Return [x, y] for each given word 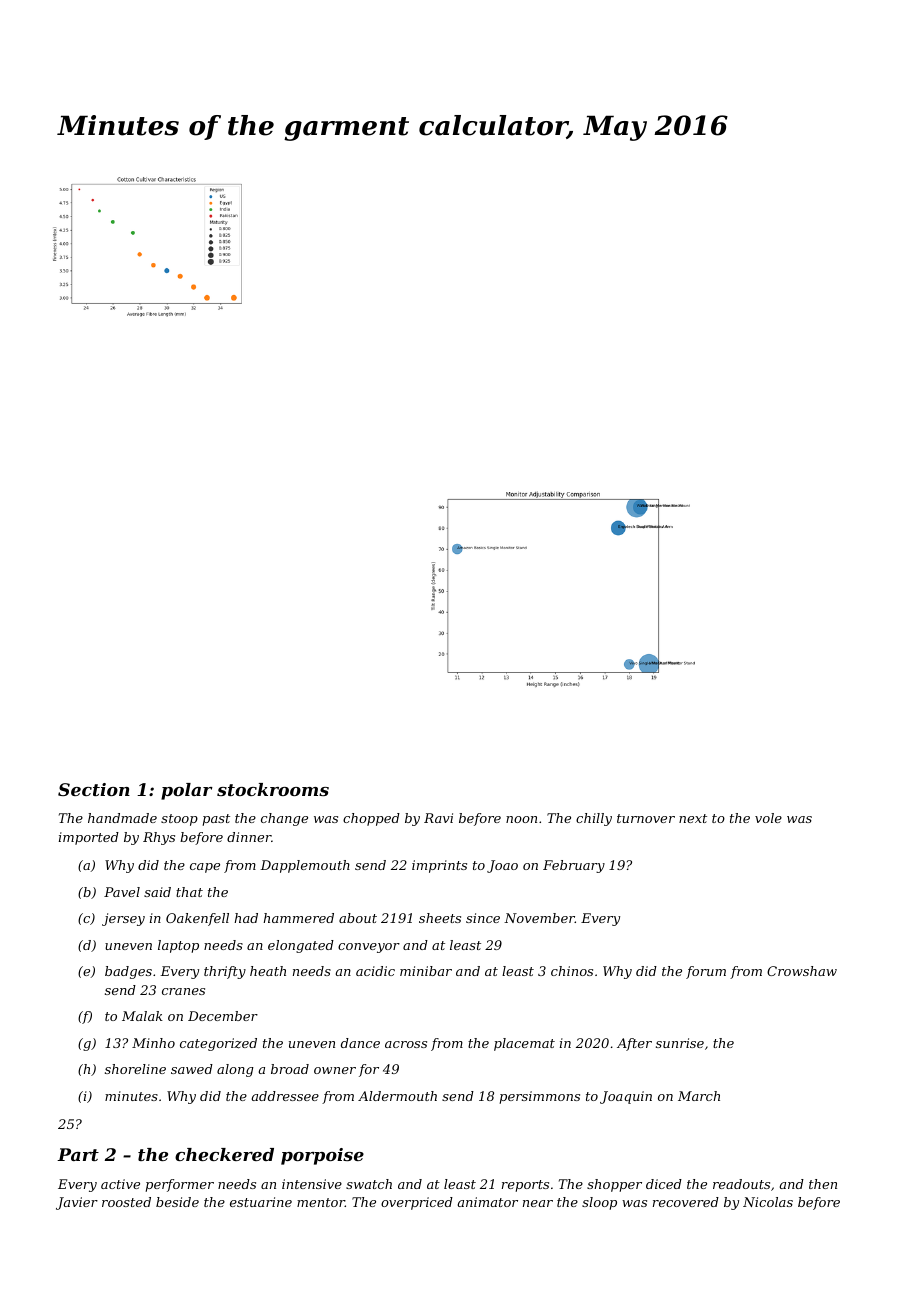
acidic [375, 971]
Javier [77, 1203]
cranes [183, 991]
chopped [371, 819]
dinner [249, 837]
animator [488, 1202]
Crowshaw [802, 971]
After [634, 1044]
